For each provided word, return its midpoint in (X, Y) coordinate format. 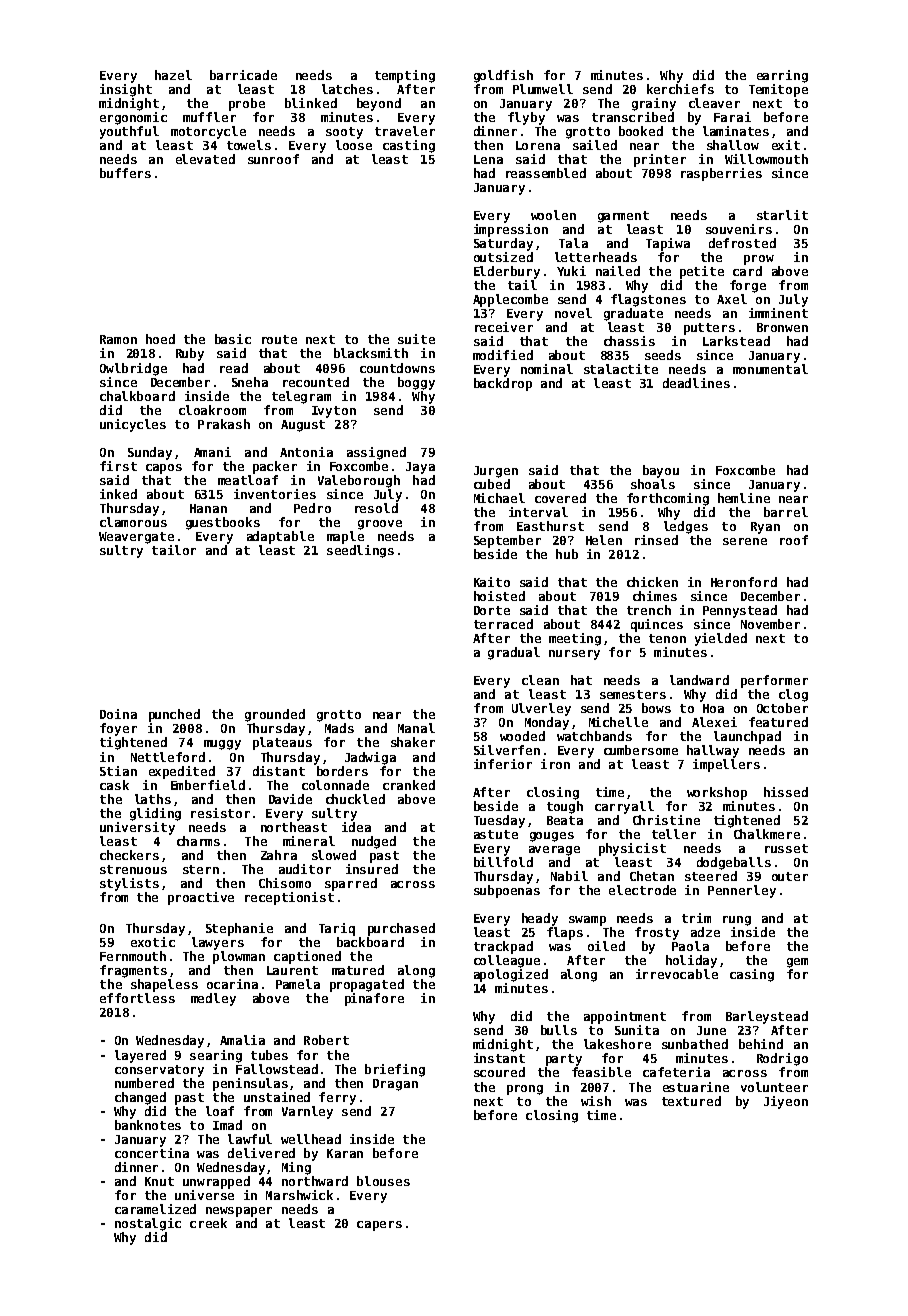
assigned (376, 453)
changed (140, 1098)
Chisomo (285, 883)
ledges (686, 527)
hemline (744, 498)
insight (126, 90)
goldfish (503, 76)
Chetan (652, 876)
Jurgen (496, 472)
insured (372, 869)
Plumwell (543, 89)
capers (379, 1226)
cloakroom (212, 410)
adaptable (280, 537)
